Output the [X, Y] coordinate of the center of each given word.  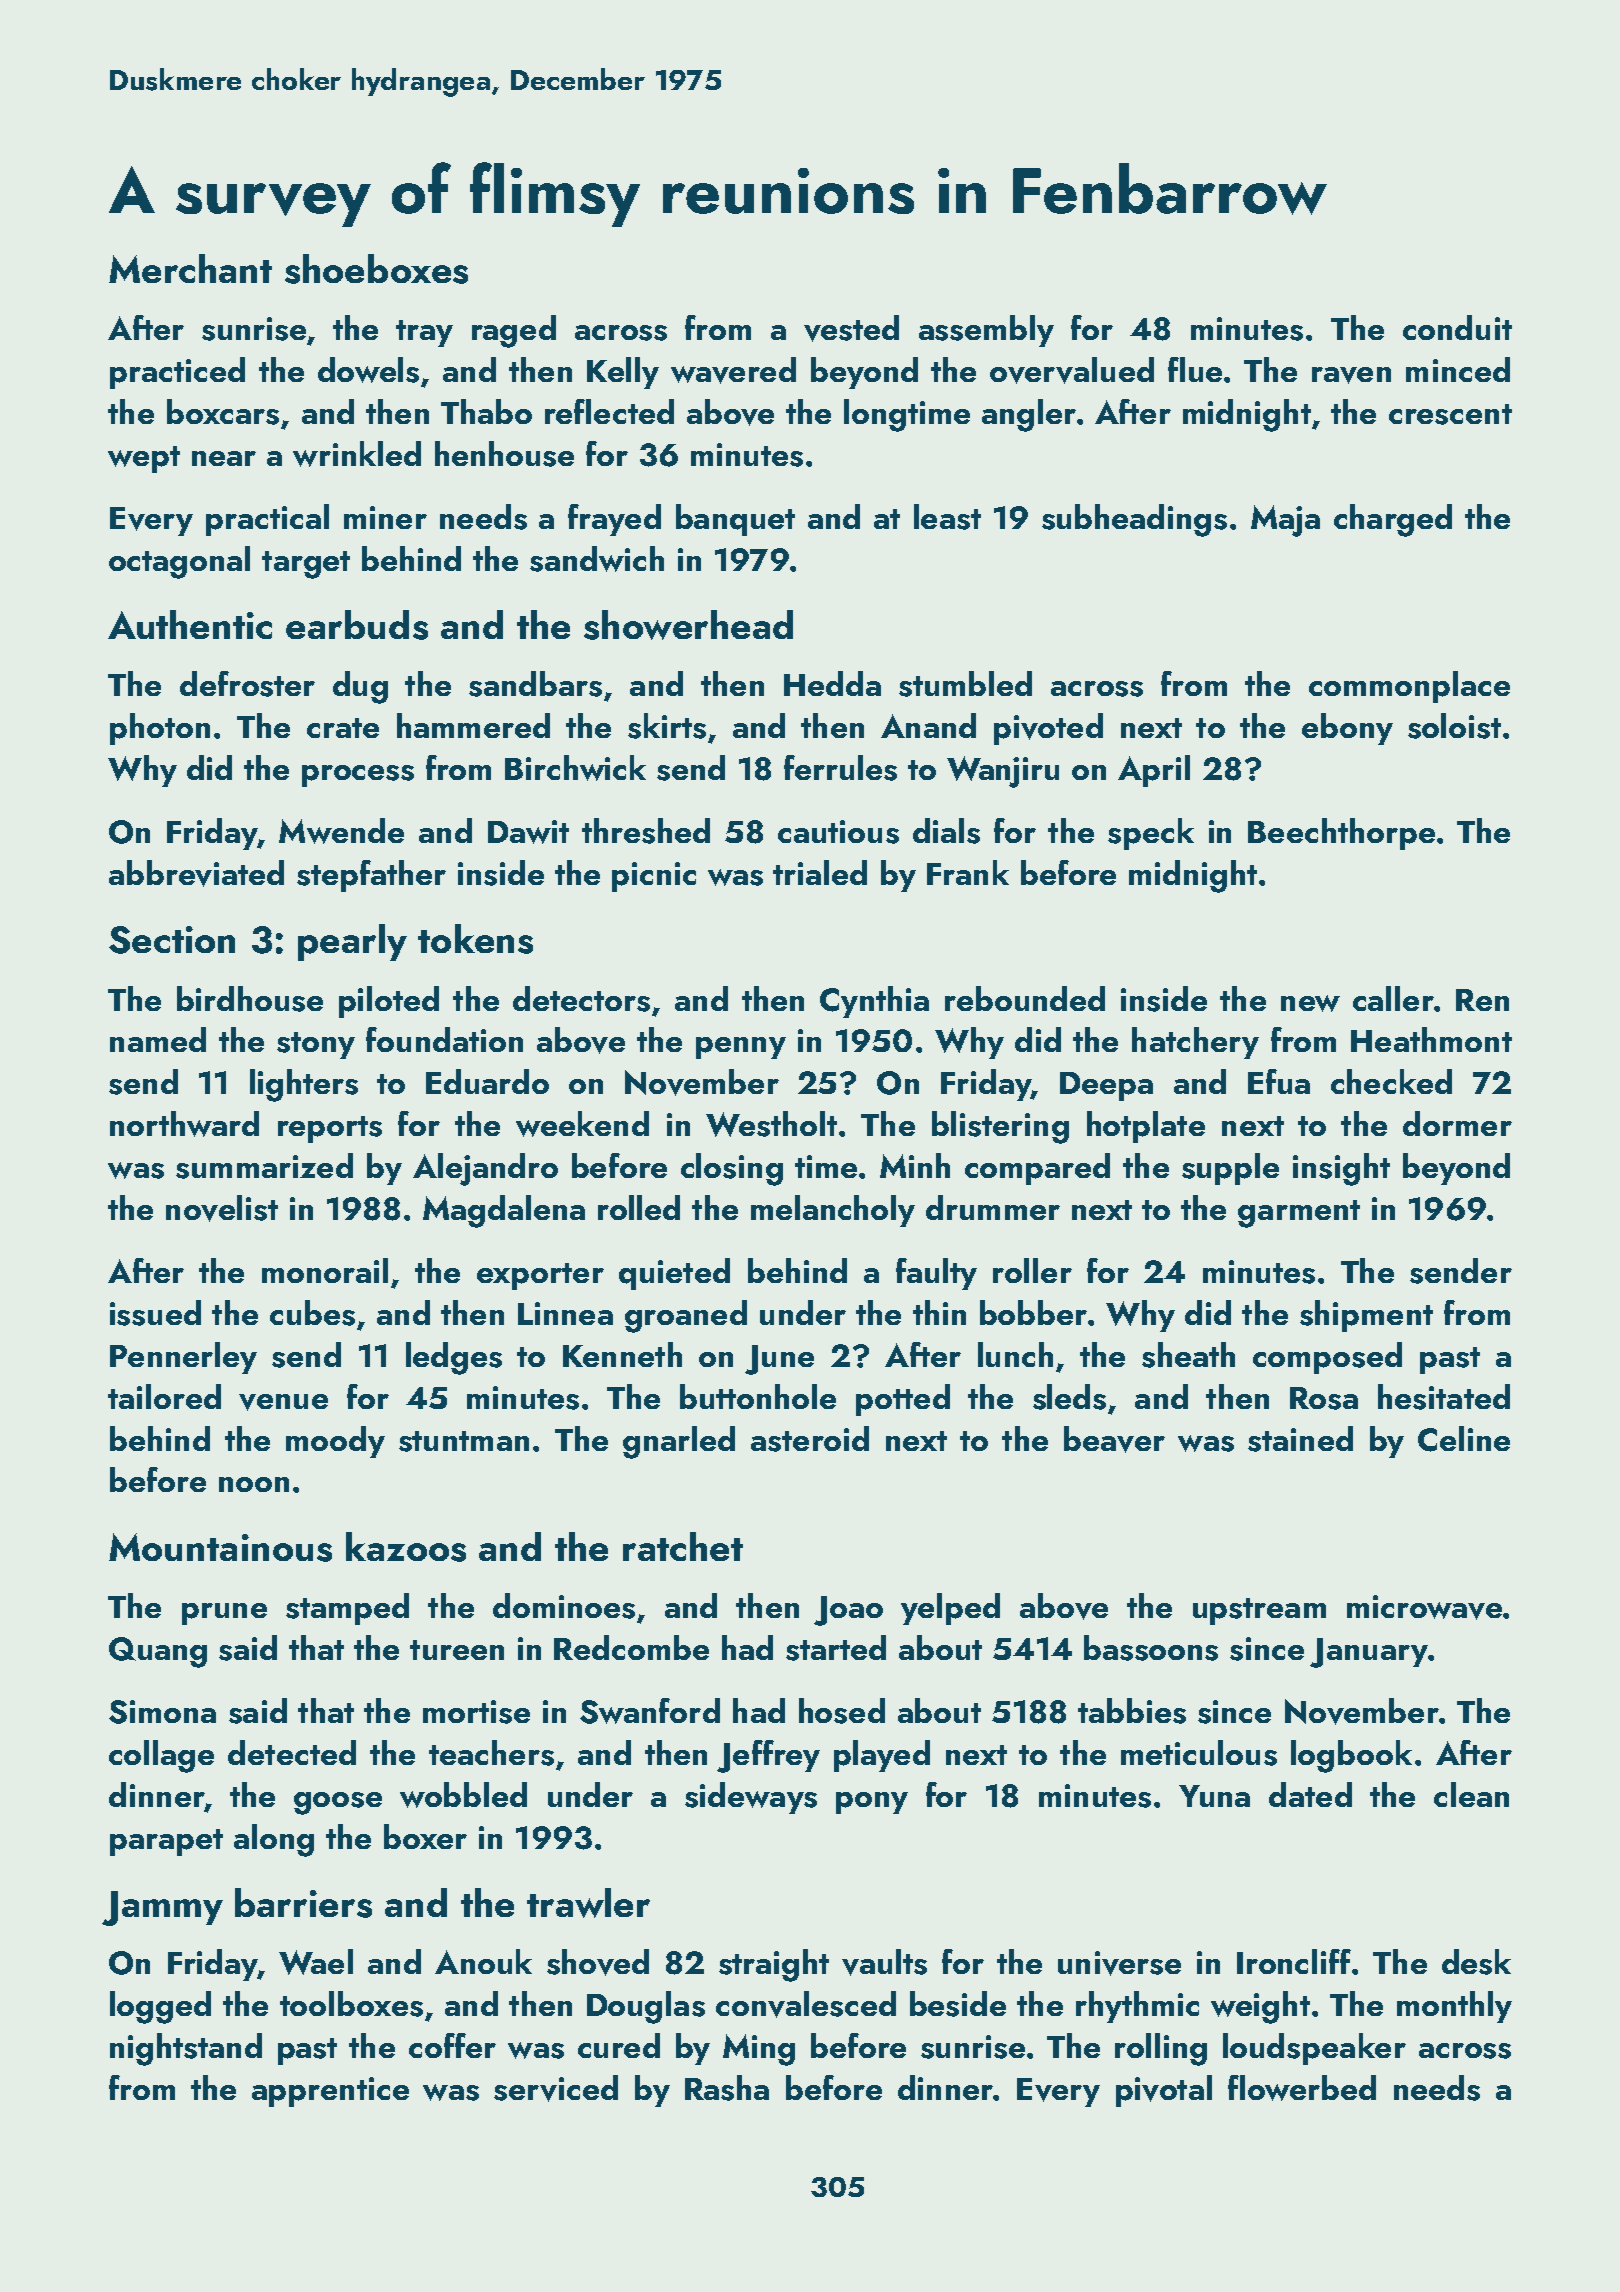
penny [741, 1048]
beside [958, 2004]
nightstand [186, 2049]
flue [1195, 369]
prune [224, 1614]
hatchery [1195, 1043]
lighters [304, 1085]
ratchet [683, 1546]
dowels [368, 370]
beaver [1114, 1439]
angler [1029, 415]
